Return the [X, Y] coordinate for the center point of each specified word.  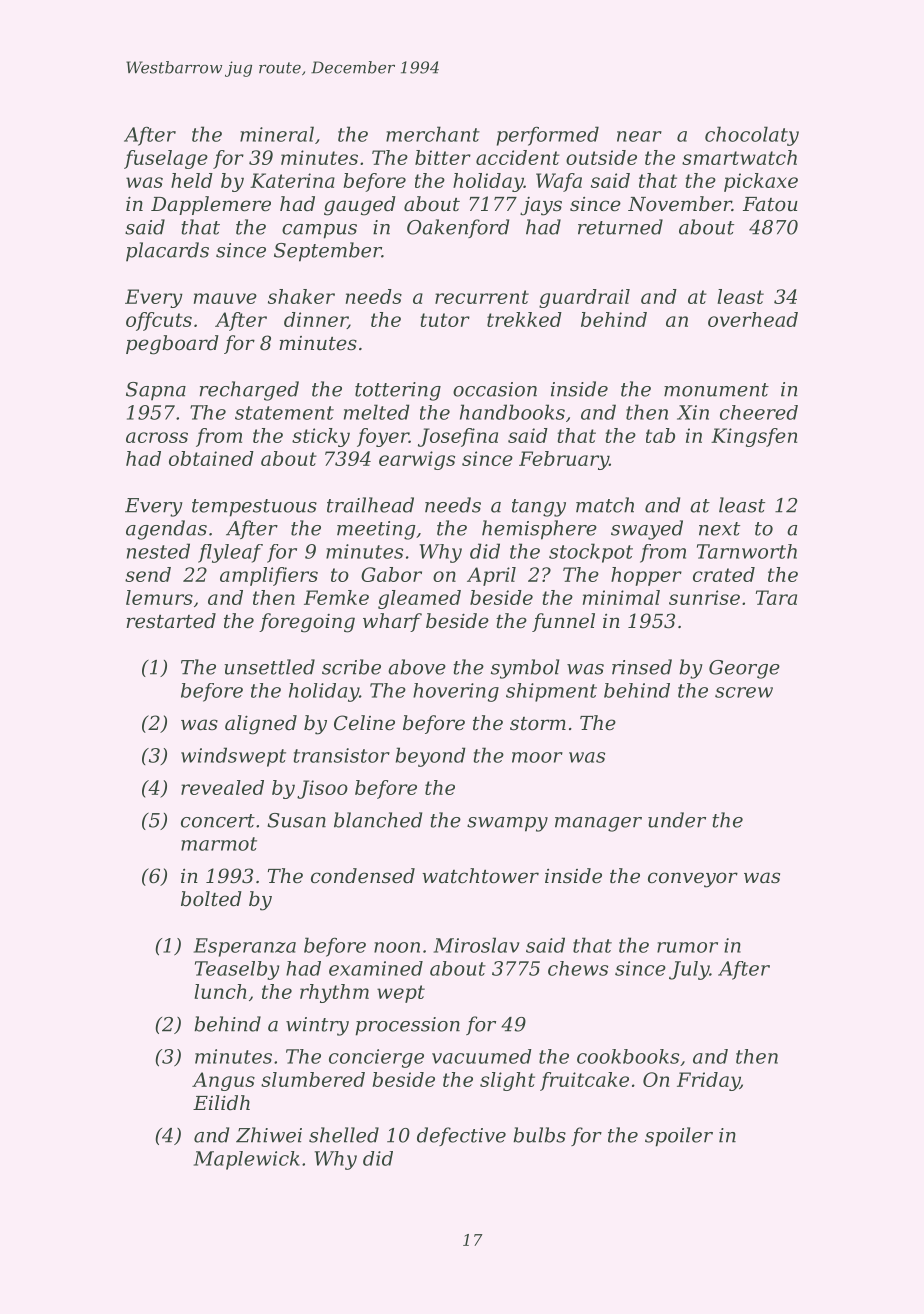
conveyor [693, 880]
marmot [219, 844]
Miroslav [477, 945]
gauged [360, 206]
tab [660, 435]
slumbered [313, 1079]
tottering [398, 391]
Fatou [770, 204]
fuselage [166, 159]
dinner [316, 320]
